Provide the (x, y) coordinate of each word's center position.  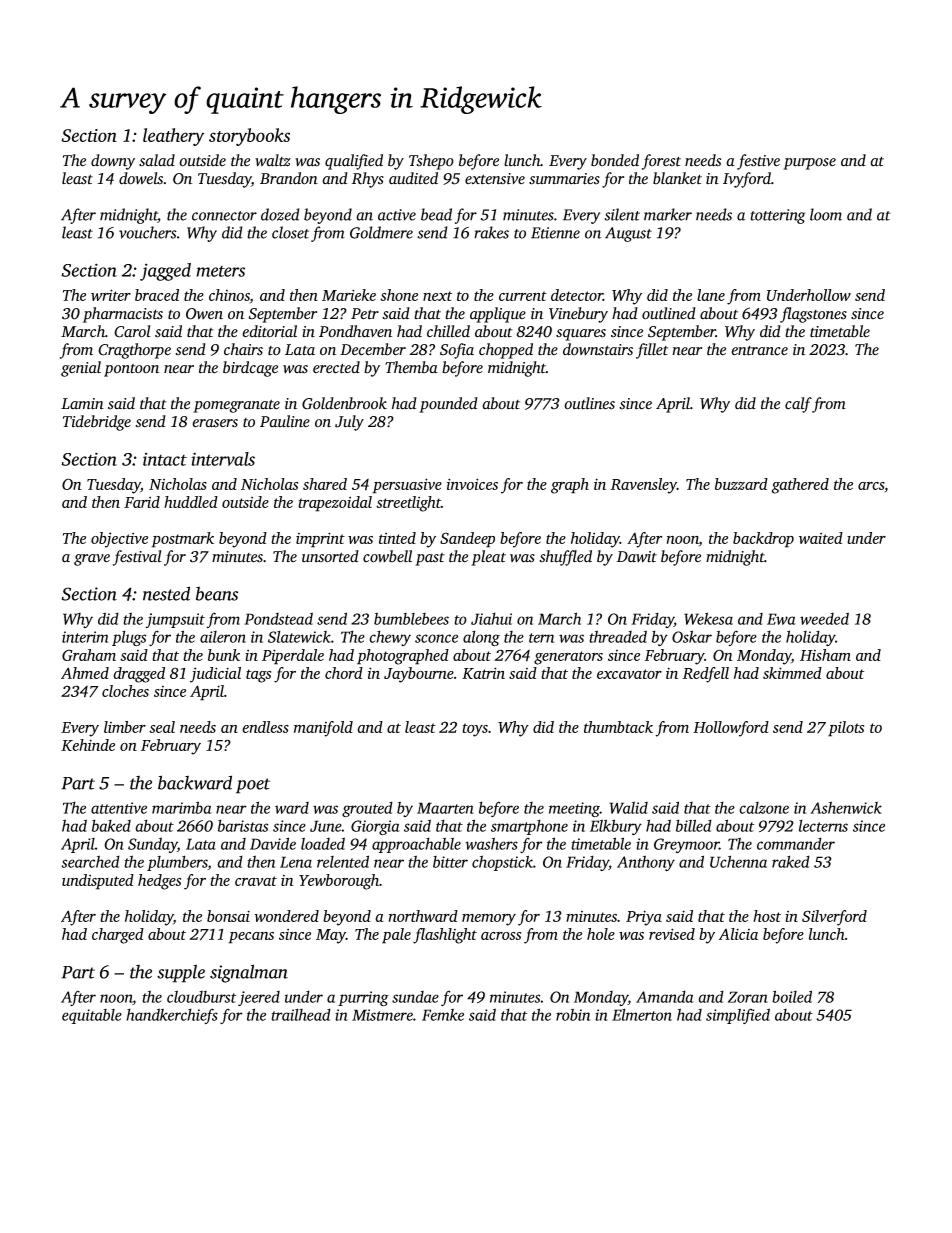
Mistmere (382, 1015)
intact (165, 459)
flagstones (813, 315)
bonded (615, 160)
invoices (472, 484)
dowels (141, 178)
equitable (92, 1016)
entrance (759, 351)
